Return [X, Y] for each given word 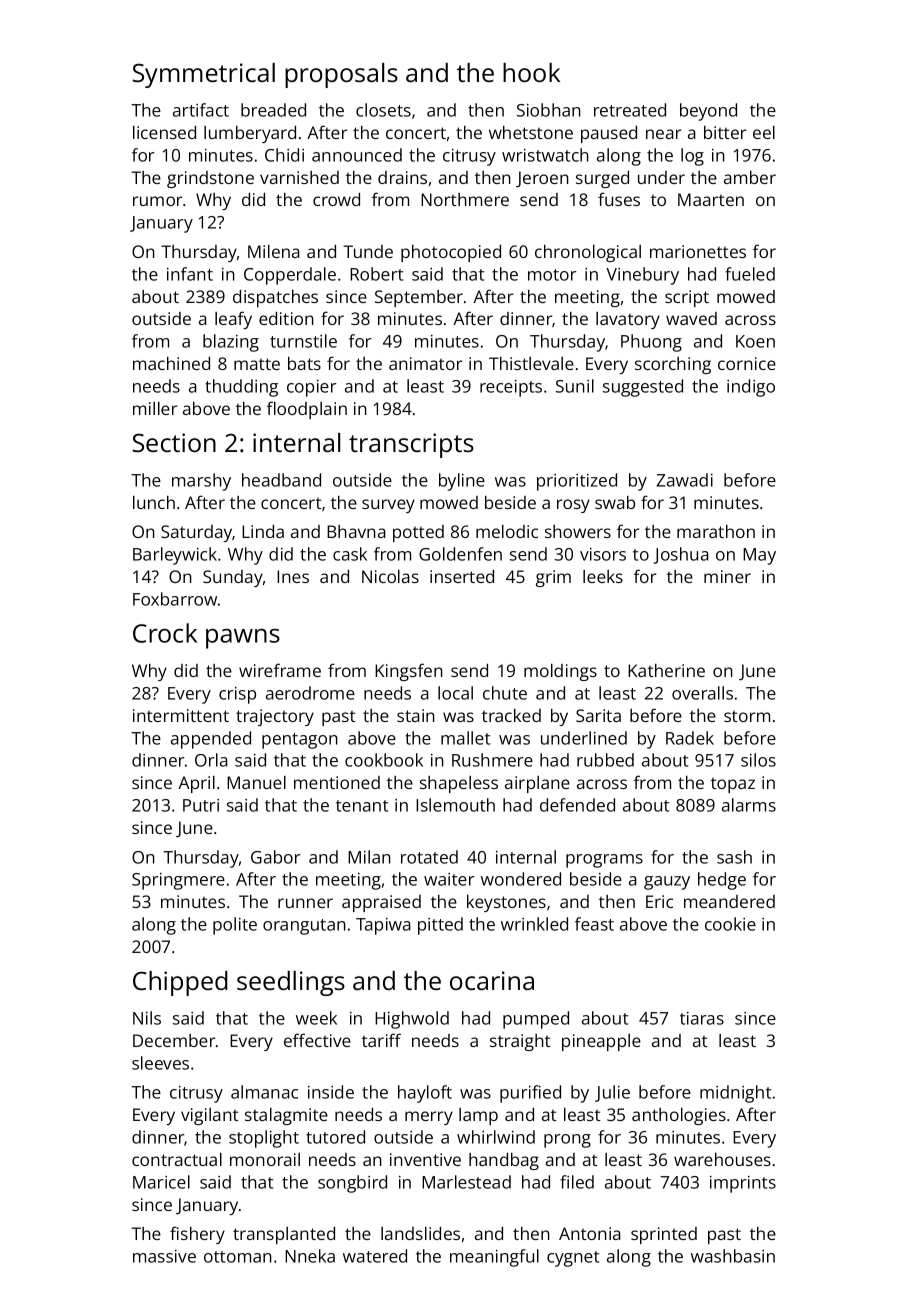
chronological [588, 253]
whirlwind [496, 1137]
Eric [659, 901]
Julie [612, 1093]
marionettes [698, 251]
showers [578, 531]
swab [615, 502]
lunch [154, 502]
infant [190, 274]
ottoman [238, 1257]
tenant [362, 806]
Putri [201, 805]
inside [331, 1092]
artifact [201, 110]
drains [402, 177]
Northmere [465, 199]
